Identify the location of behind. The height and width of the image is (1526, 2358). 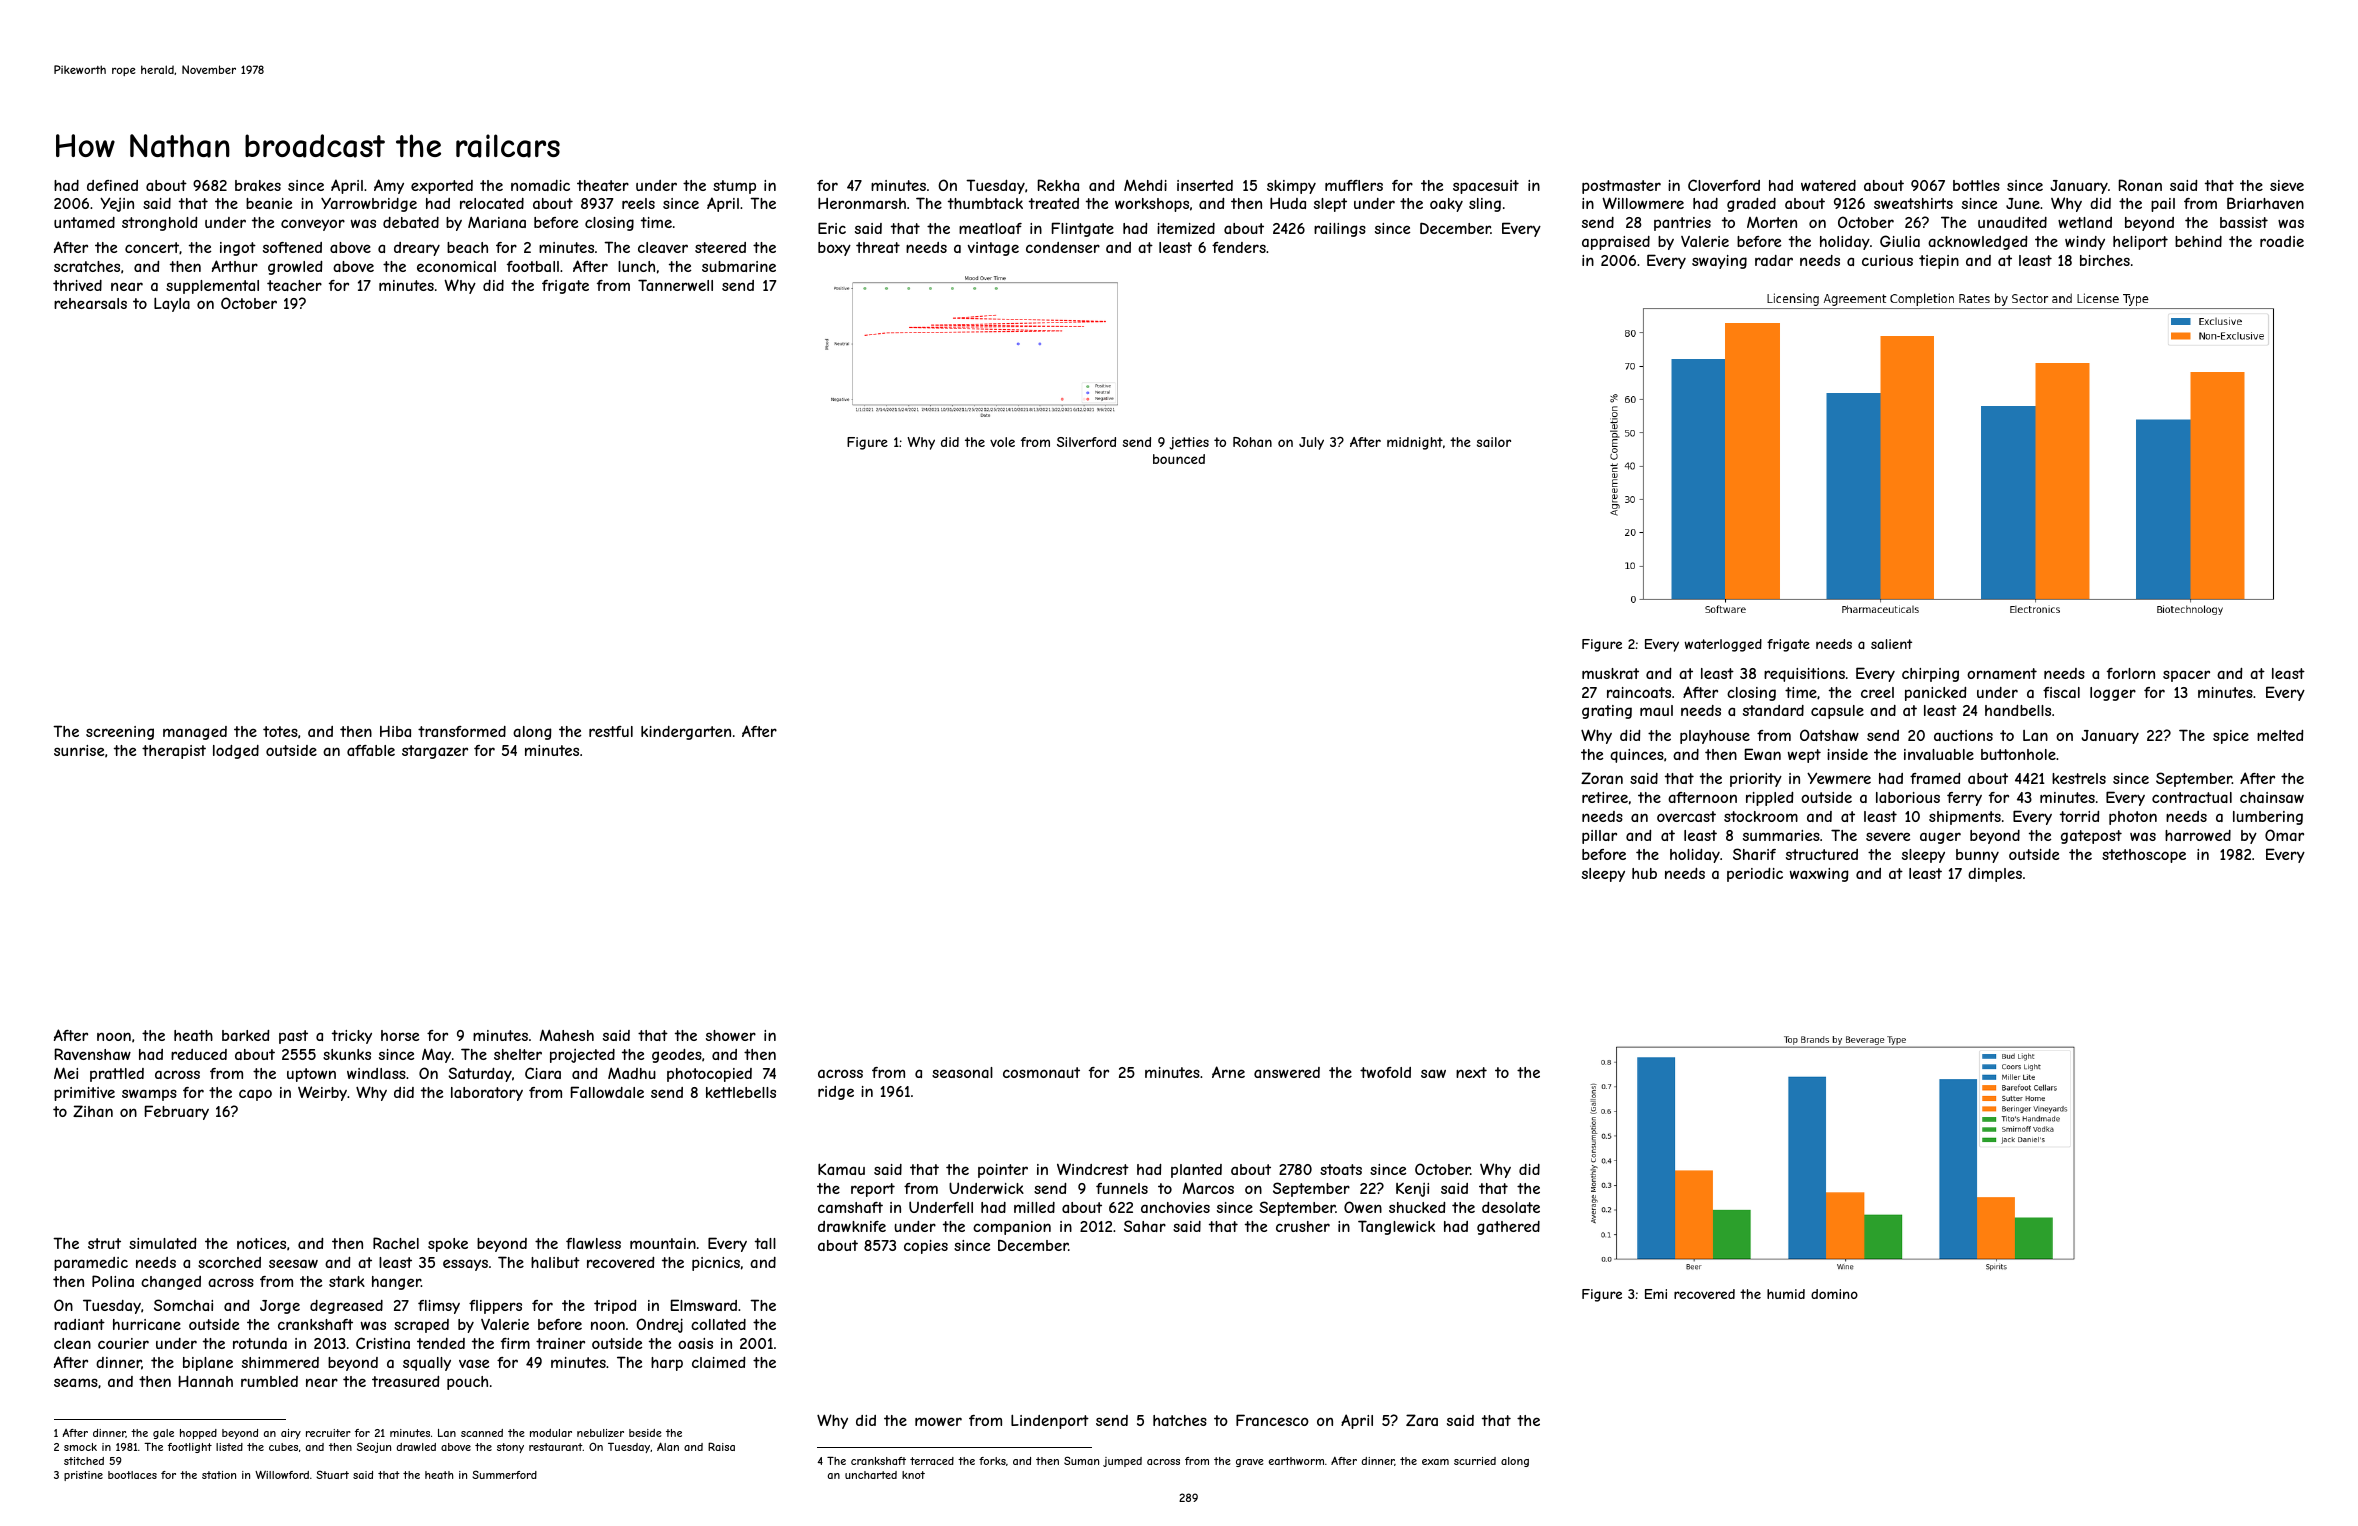
(2198, 241).
